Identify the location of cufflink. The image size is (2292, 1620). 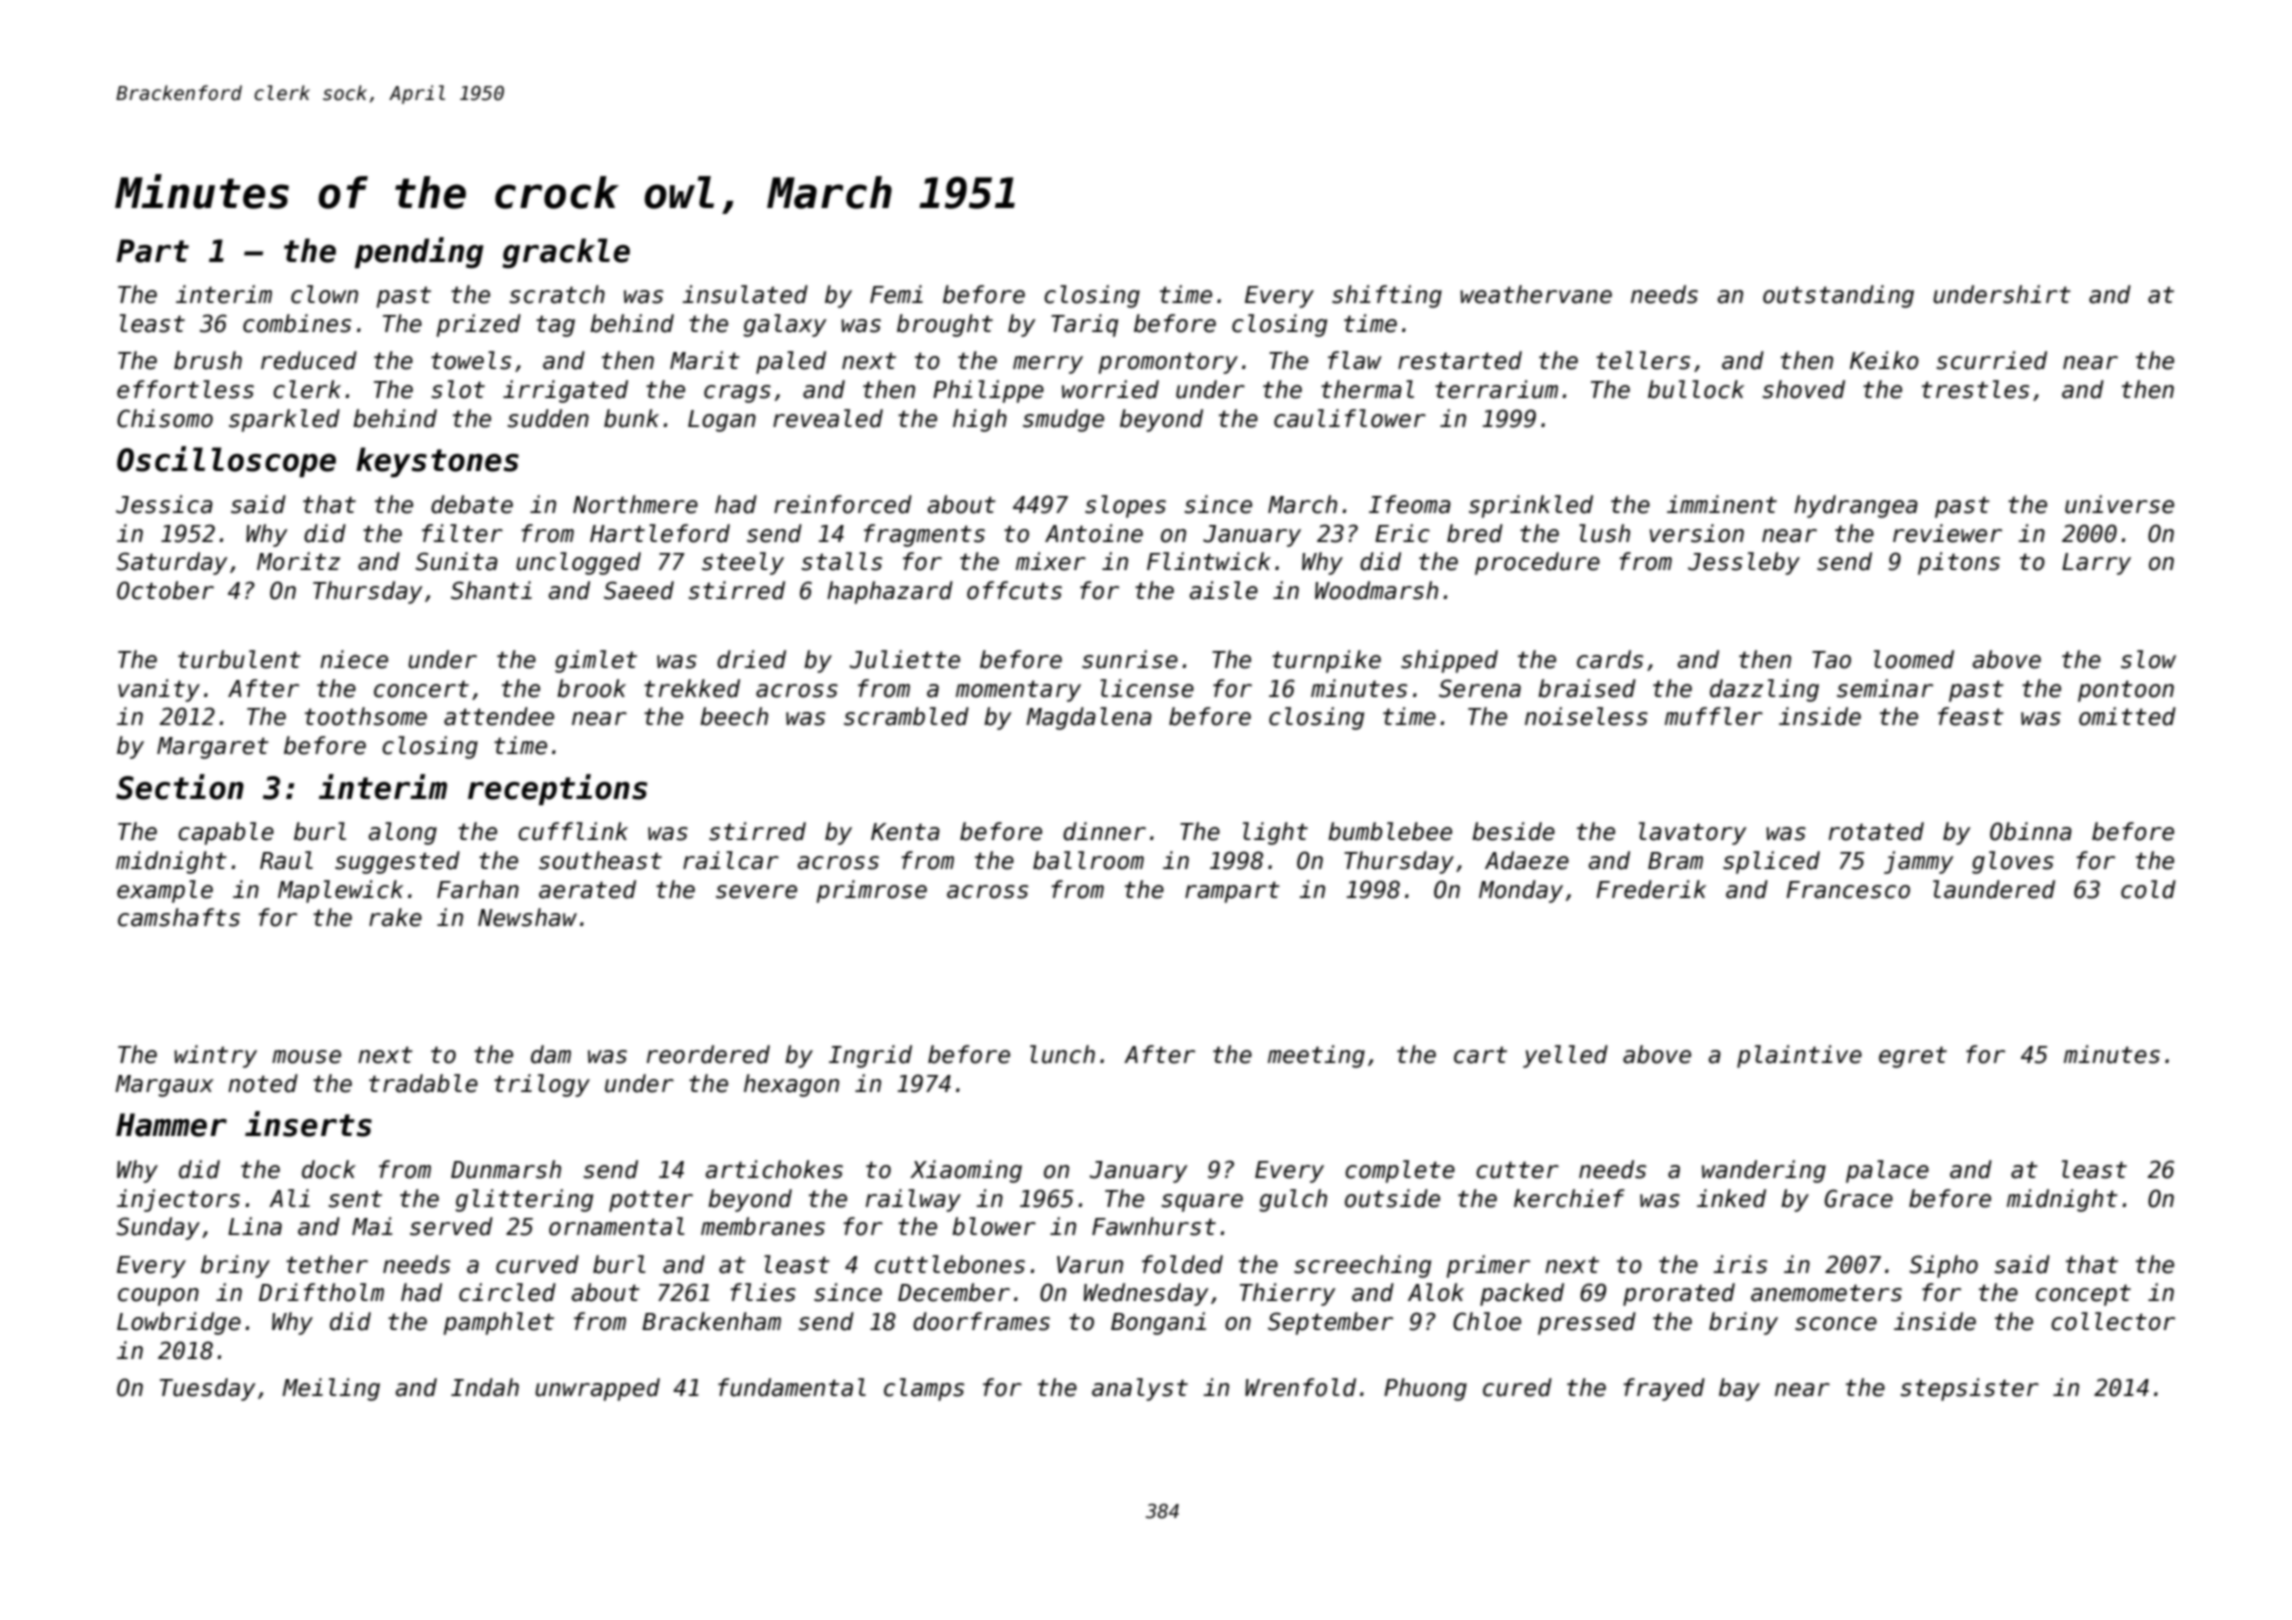
(573, 831).
